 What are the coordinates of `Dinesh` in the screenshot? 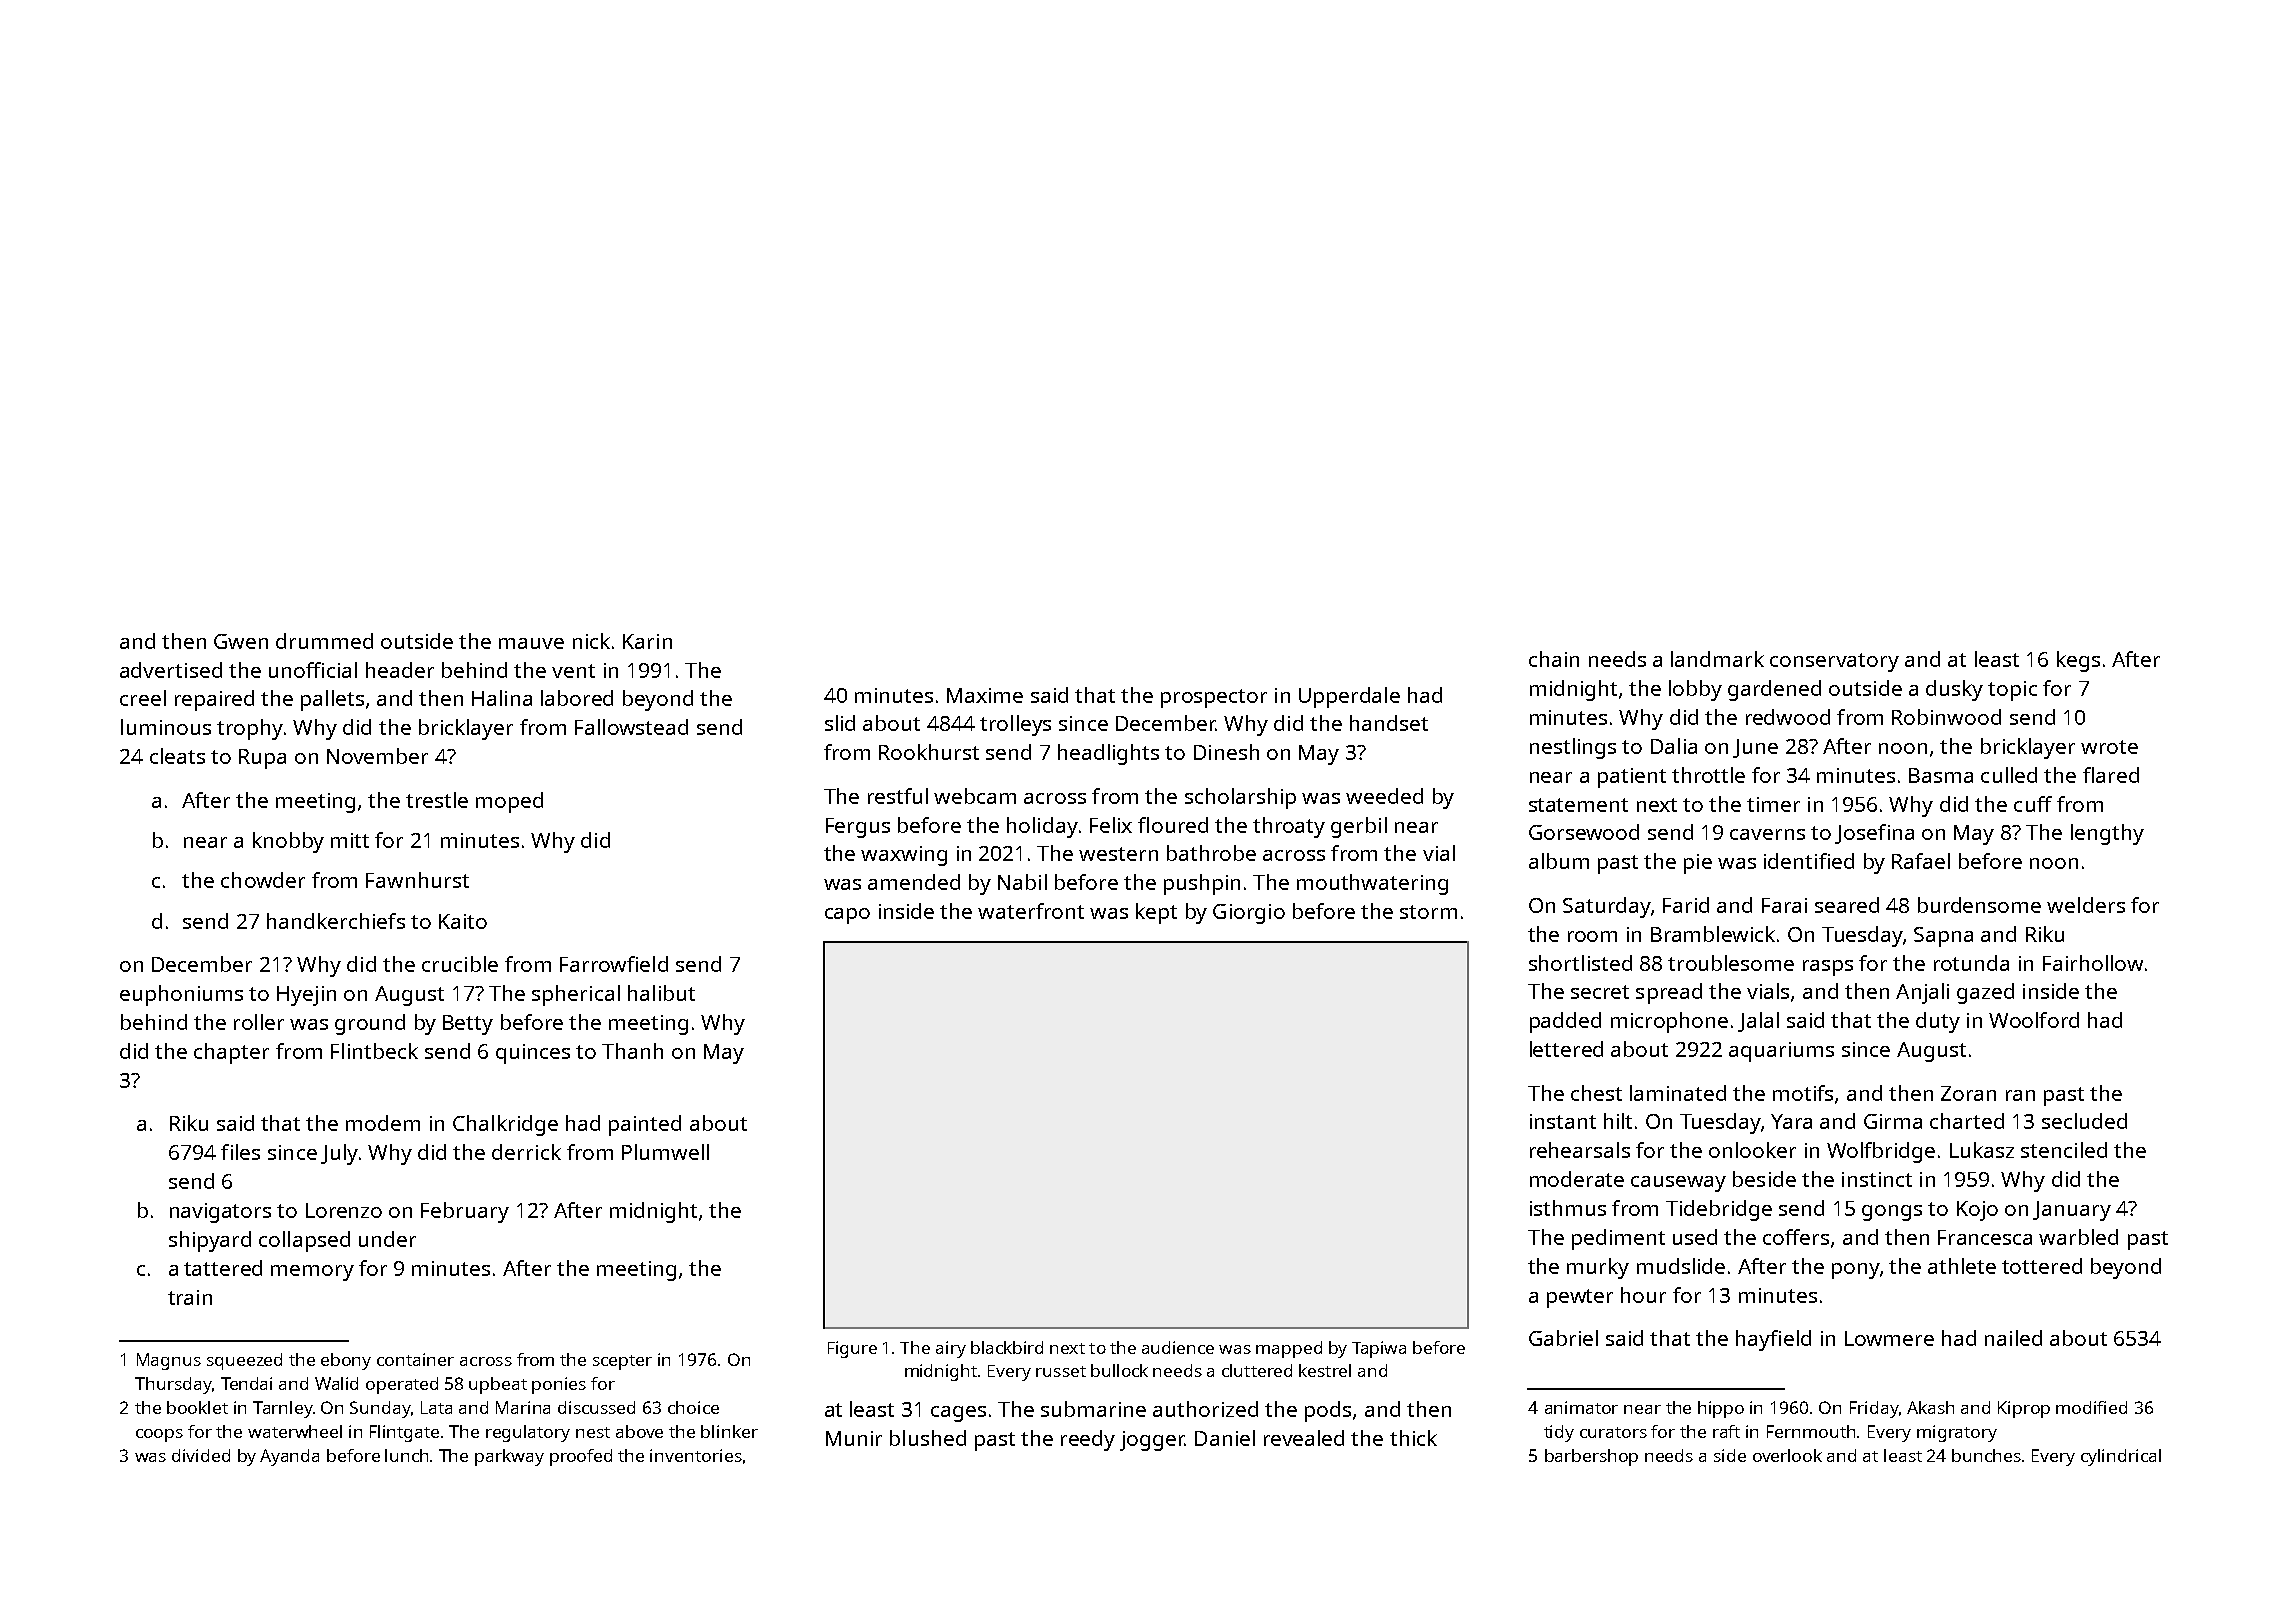 It's located at (1226, 752).
